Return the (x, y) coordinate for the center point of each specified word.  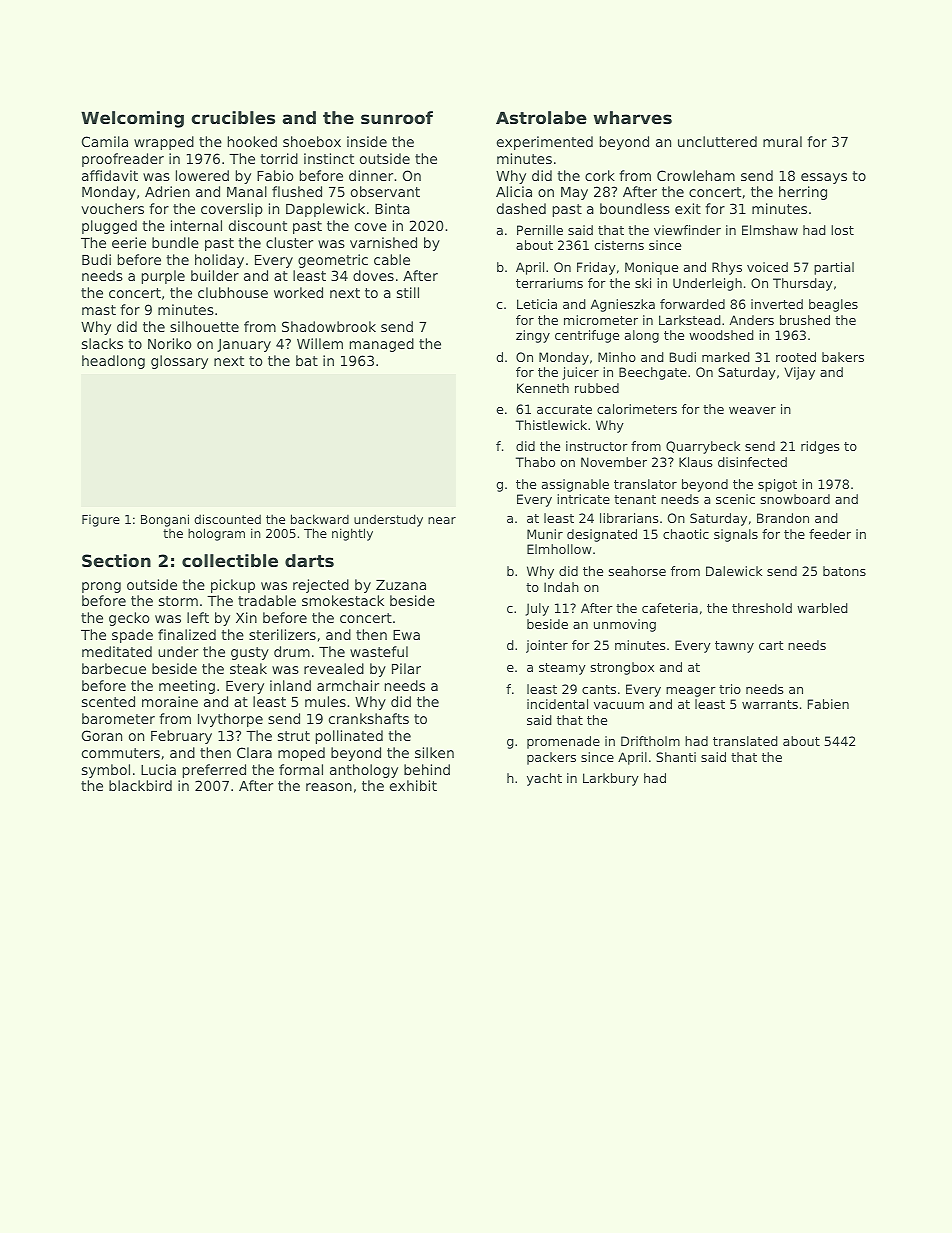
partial (834, 268)
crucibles (233, 117)
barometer (118, 718)
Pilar (406, 668)
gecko (129, 619)
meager (691, 692)
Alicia (514, 191)
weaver (752, 410)
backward (320, 519)
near (442, 520)
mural (782, 141)
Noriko (169, 343)
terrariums (549, 283)
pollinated (349, 737)
